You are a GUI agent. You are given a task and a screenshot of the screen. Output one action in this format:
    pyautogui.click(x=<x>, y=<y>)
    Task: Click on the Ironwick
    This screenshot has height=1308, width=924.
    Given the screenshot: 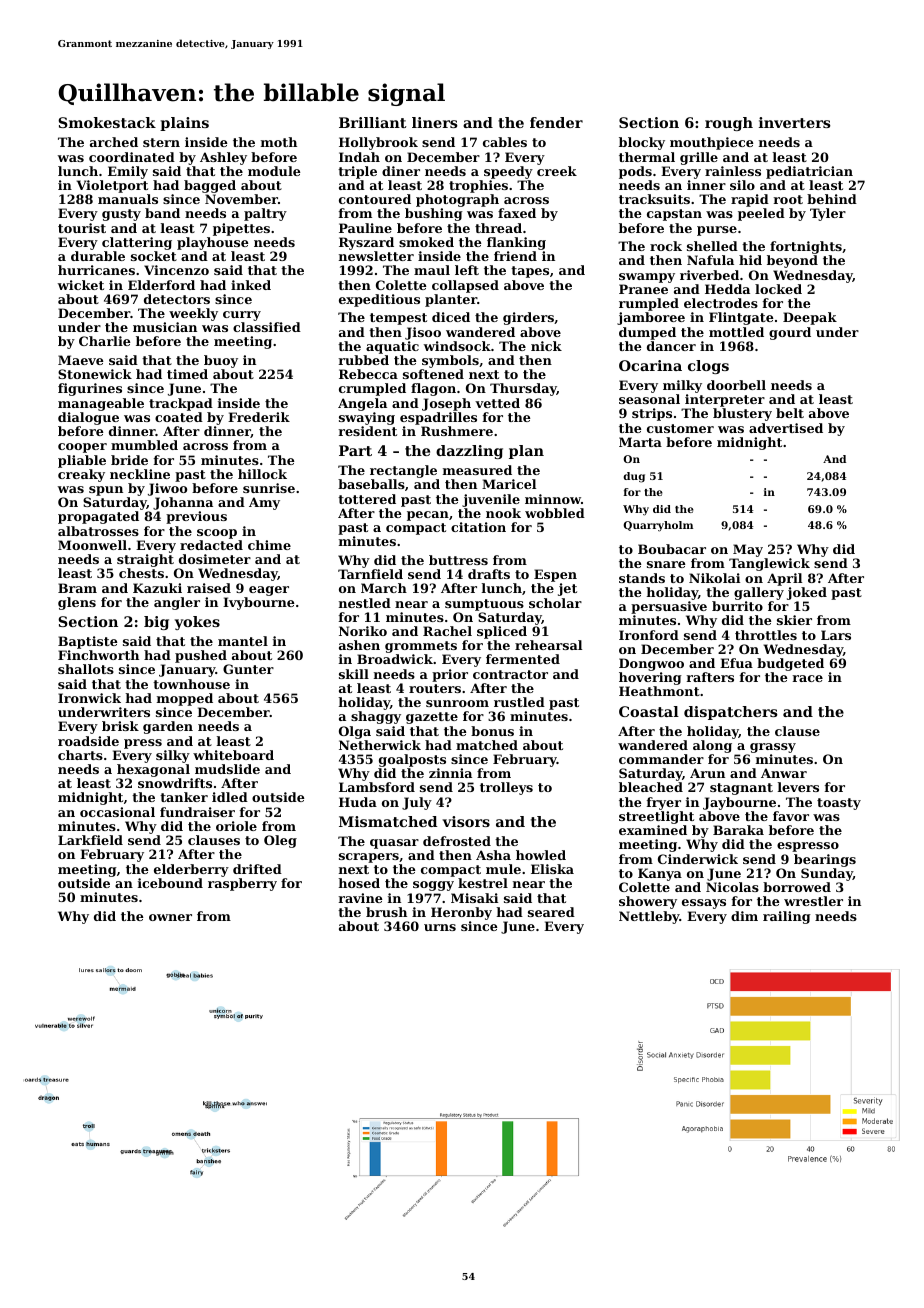 What is the action you would take?
    pyautogui.click(x=89, y=698)
